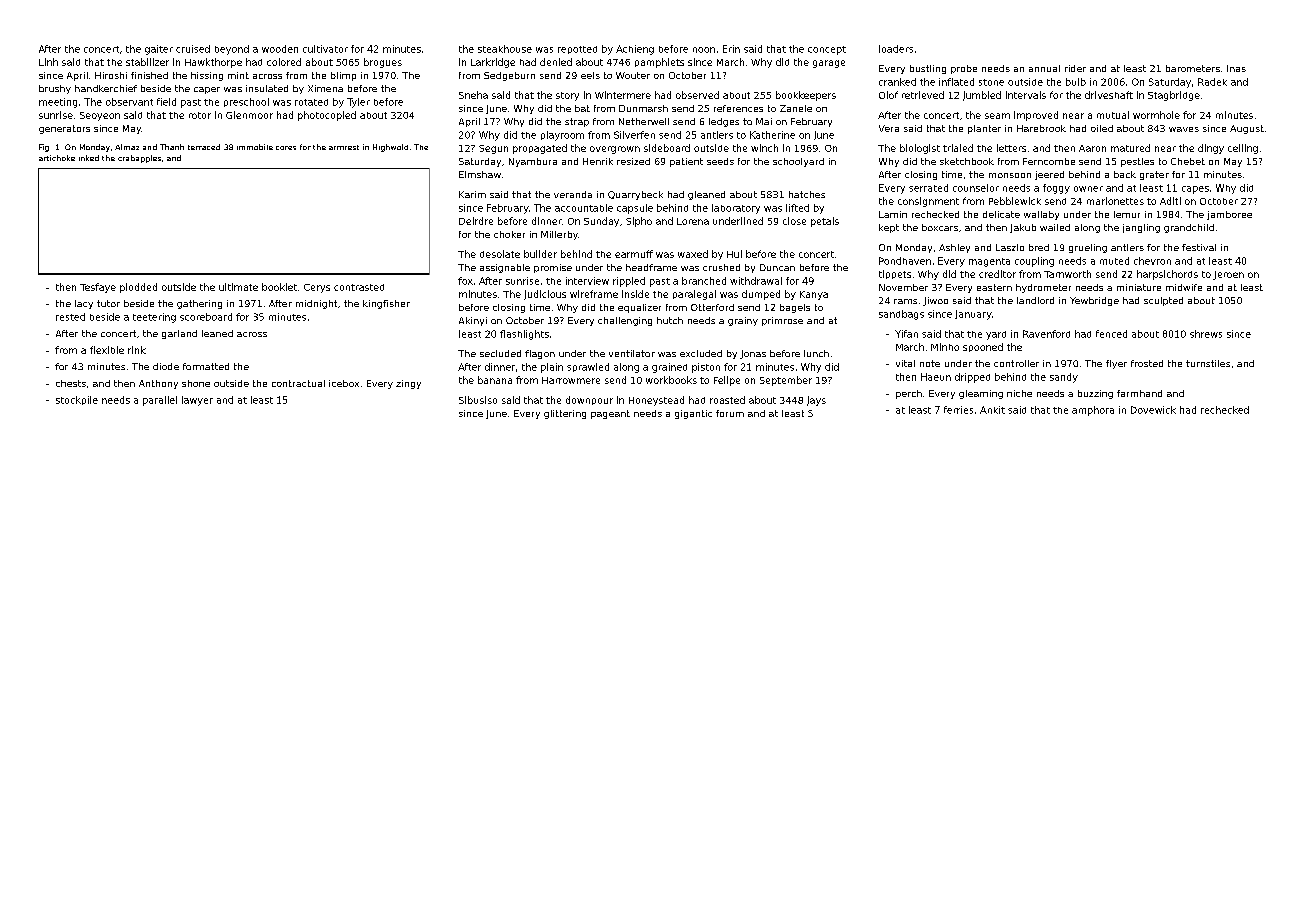 The height and width of the screenshot is (924, 1308). What do you see at coordinates (734, 254) in the screenshot?
I see `Hui` at bounding box center [734, 254].
